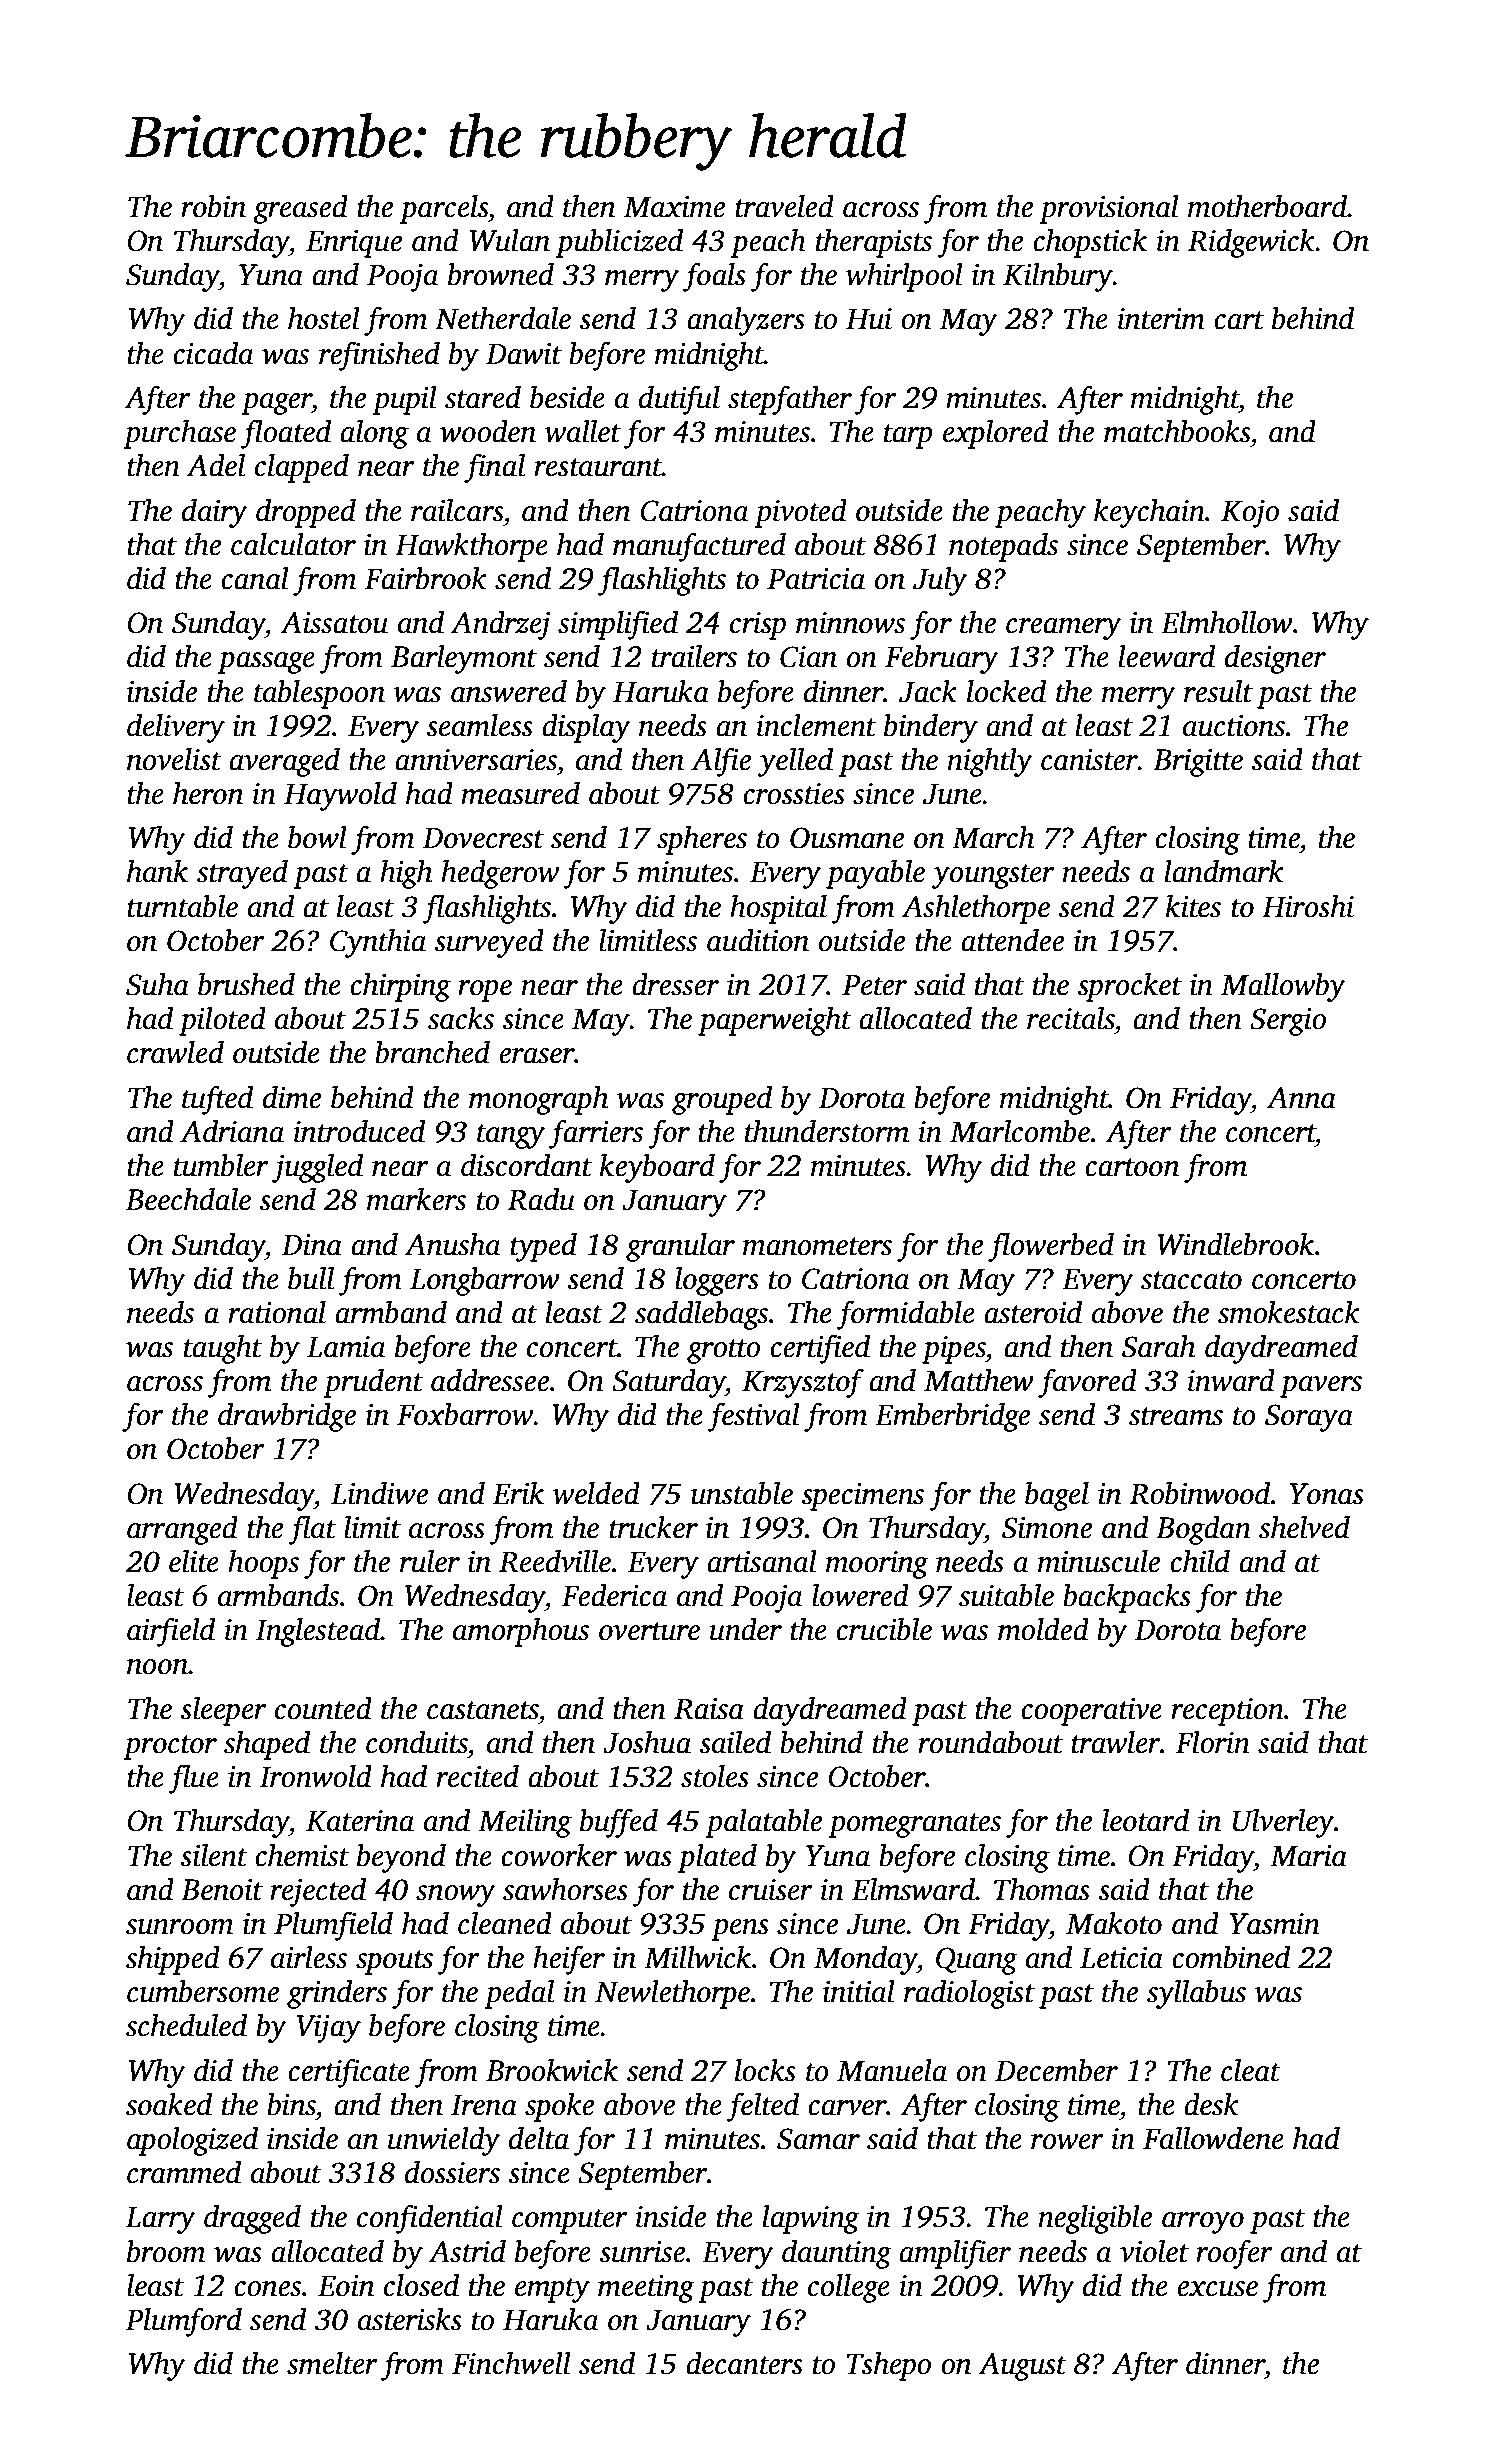 This screenshot has height=2464, width=1496. What do you see at coordinates (1231, 1380) in the screenshot?
I see `inward` at bounding box center [1231, 1380].
